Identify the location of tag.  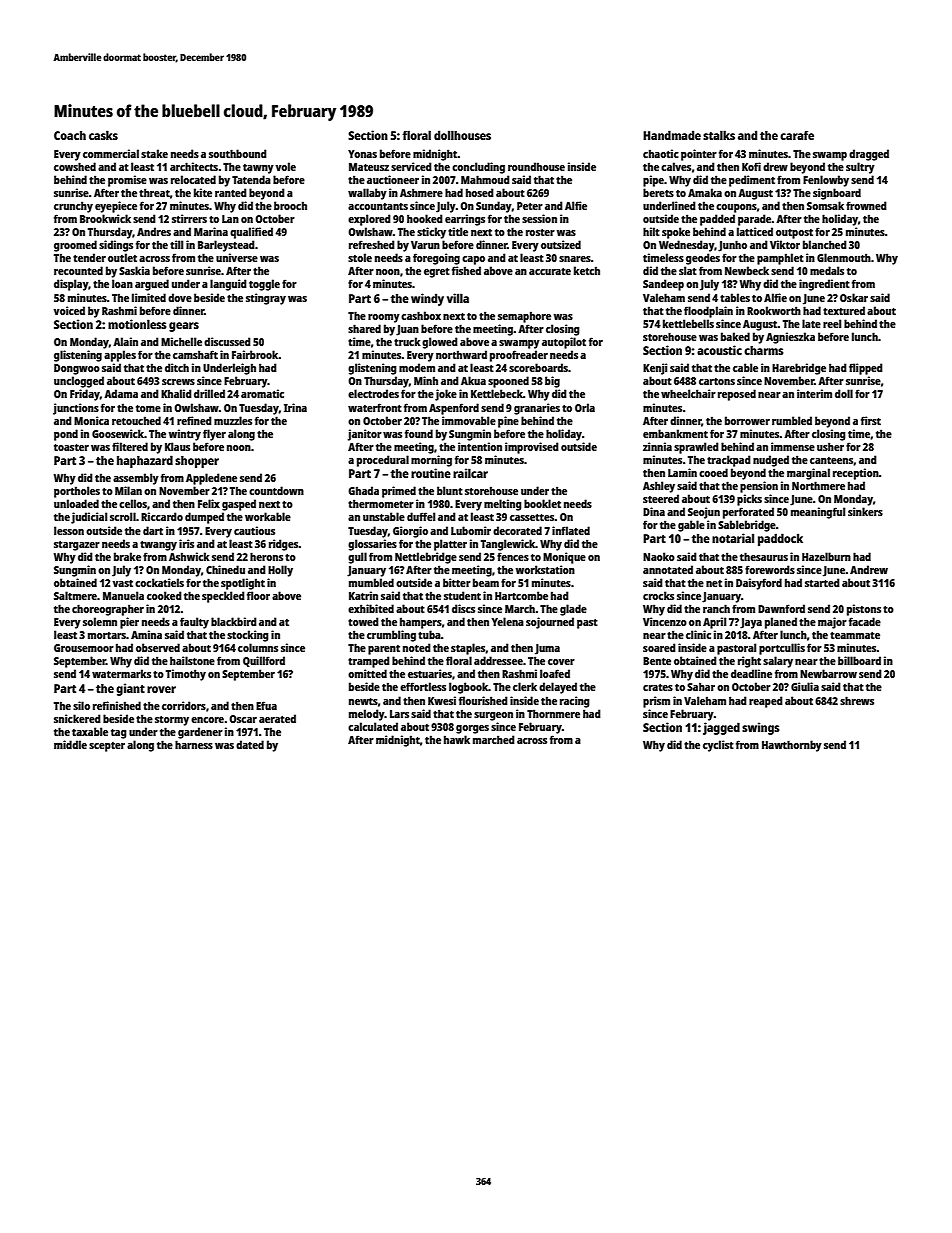
(119, 734).
